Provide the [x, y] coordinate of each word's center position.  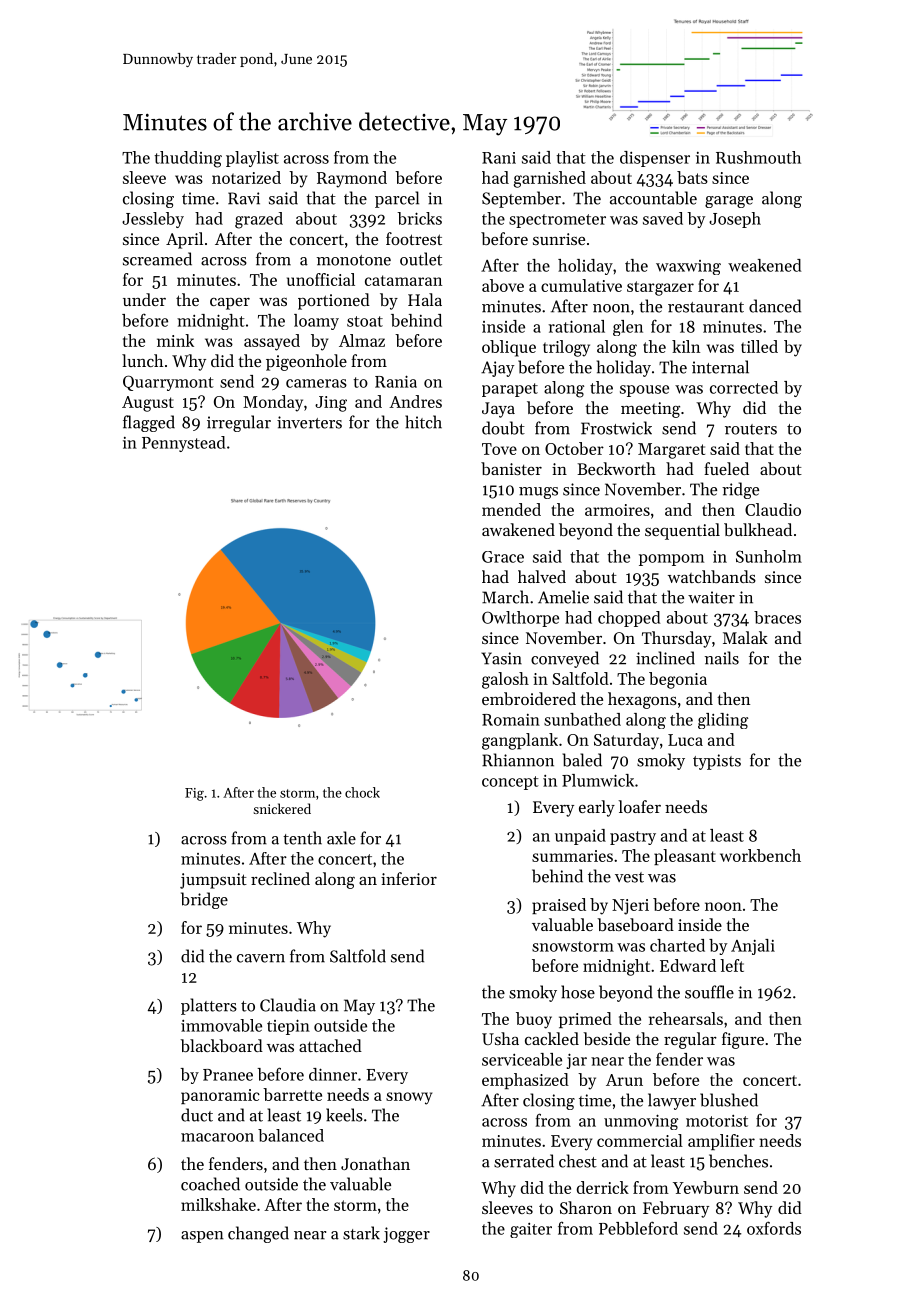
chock [362, 792]
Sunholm [769, 556]
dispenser [655, 159]
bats [692, 177]
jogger [406, 1235]
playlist [252, 159]
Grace [503, 557]
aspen [202, 1237]
